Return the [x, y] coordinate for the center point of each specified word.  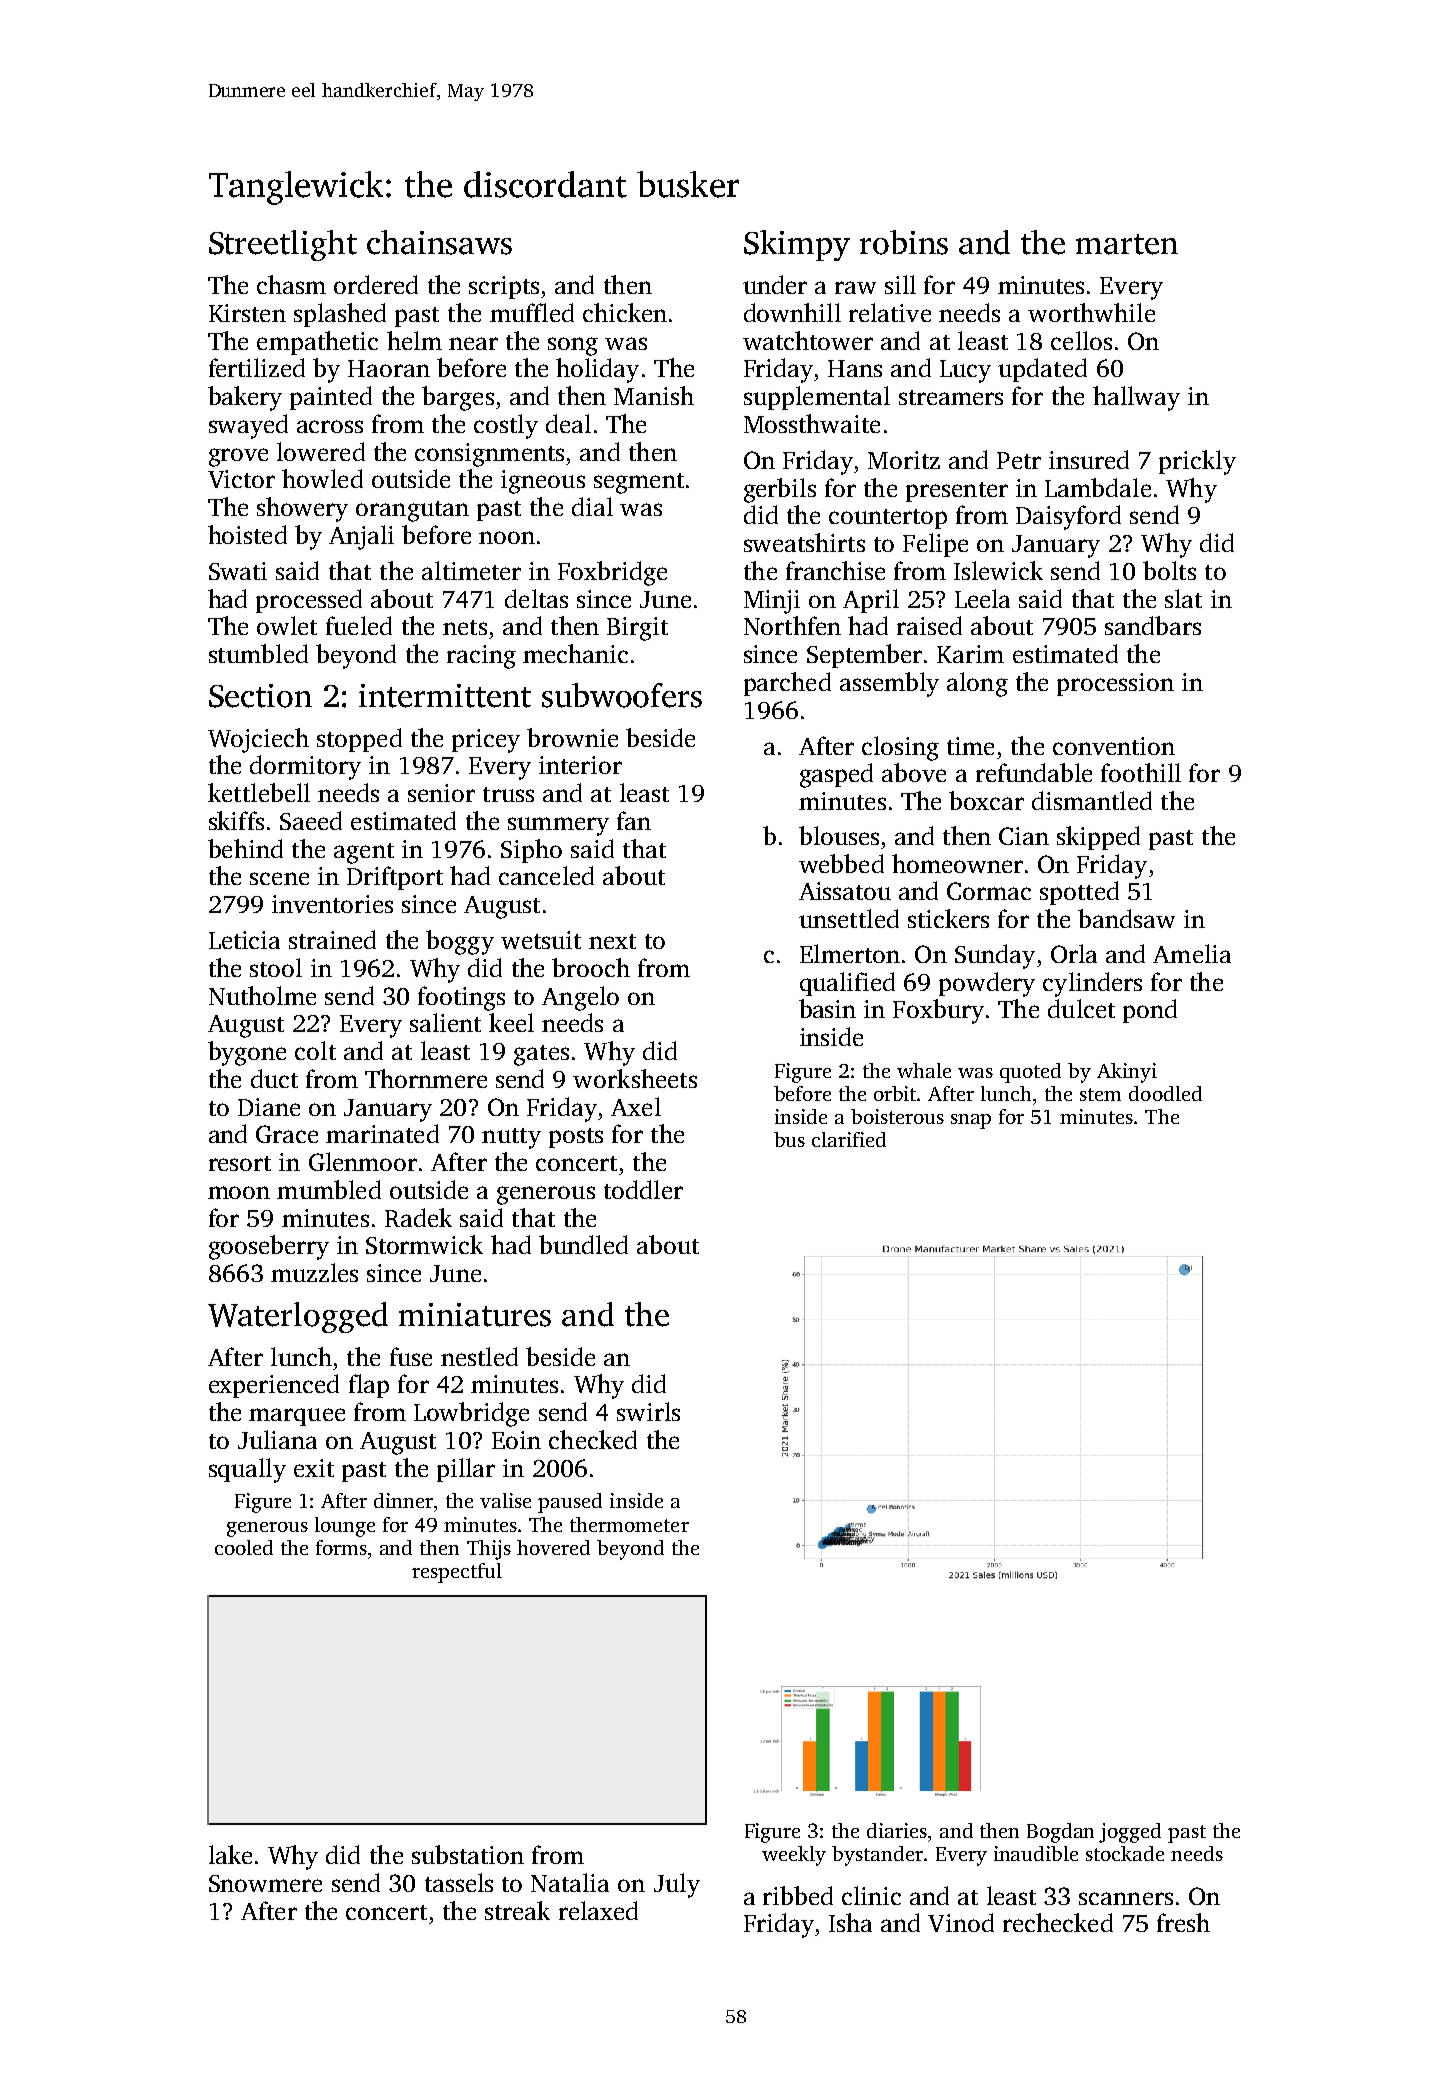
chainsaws [439, 242]
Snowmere [265, 1883]
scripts [504, 287]
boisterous [897, 1116]
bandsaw [1126, 918]
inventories [332, 904]
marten [1127, 244]
